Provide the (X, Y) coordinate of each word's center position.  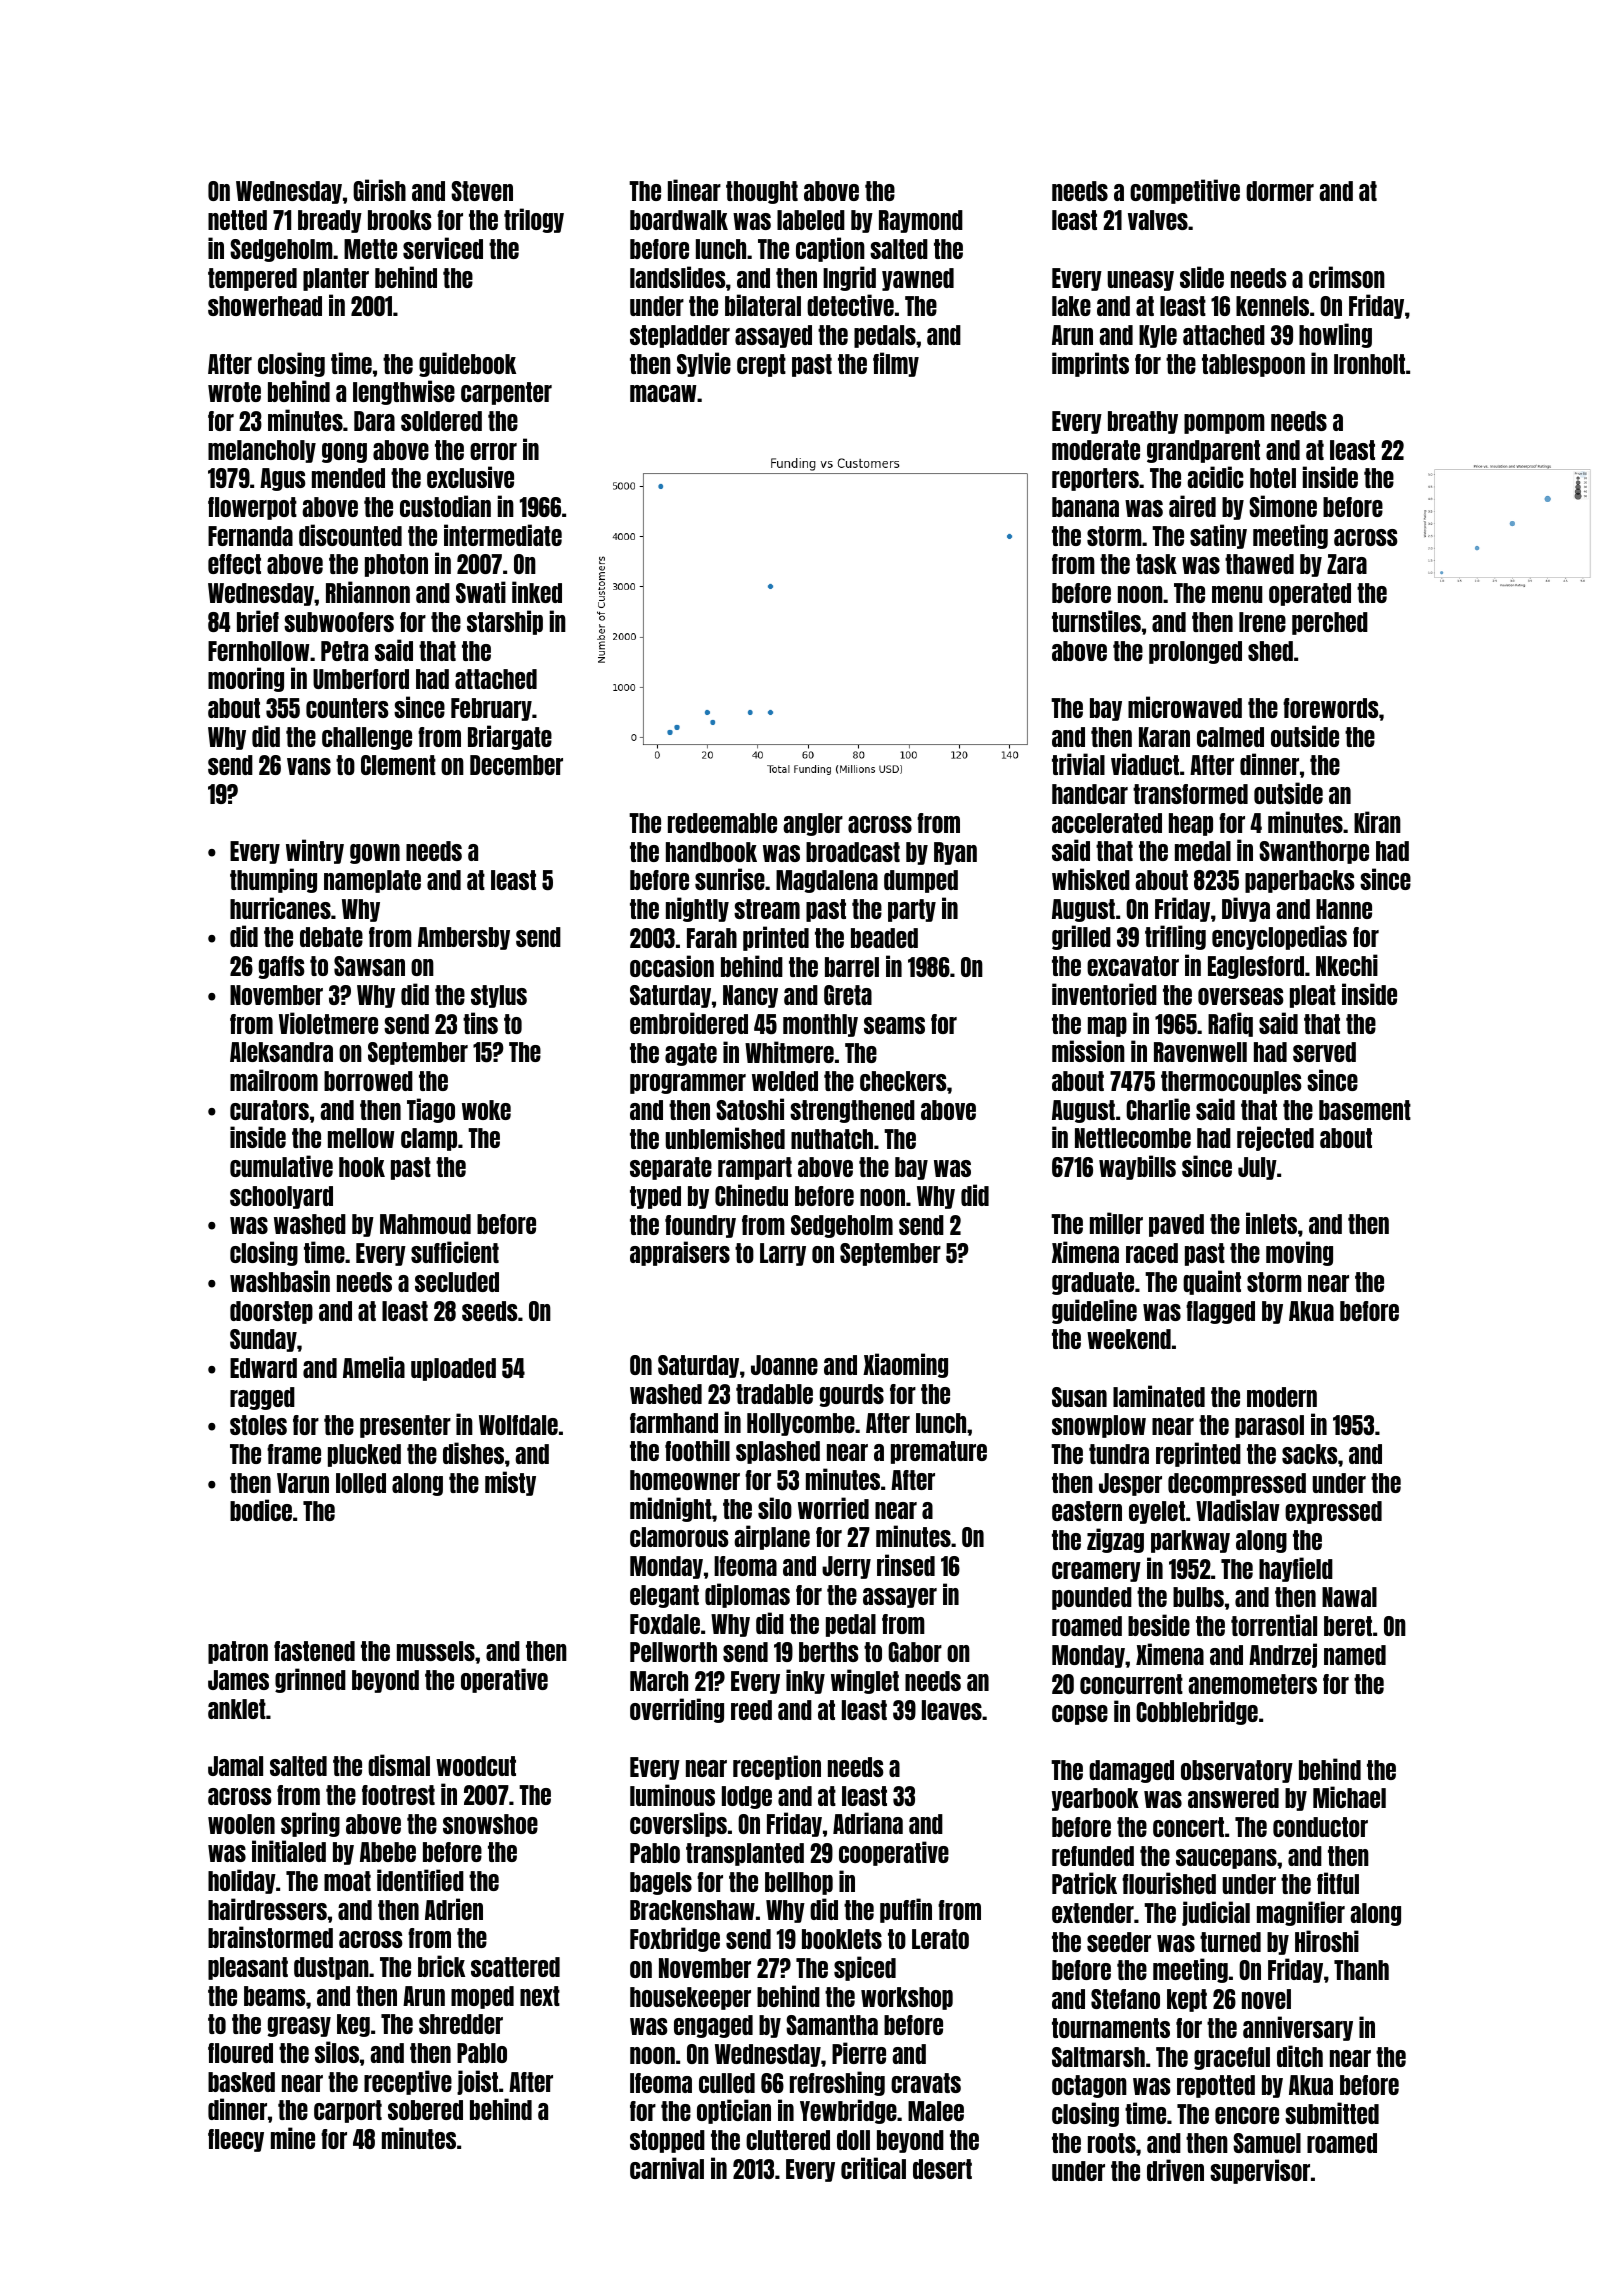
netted (237, 220)
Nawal (1349, 1597)
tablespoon (1253, 365)
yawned (918, 279)
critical (873, 2168)
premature (939, 1452)
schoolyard (281, 1197)
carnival (667, 2168)
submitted (1332, 2113)
